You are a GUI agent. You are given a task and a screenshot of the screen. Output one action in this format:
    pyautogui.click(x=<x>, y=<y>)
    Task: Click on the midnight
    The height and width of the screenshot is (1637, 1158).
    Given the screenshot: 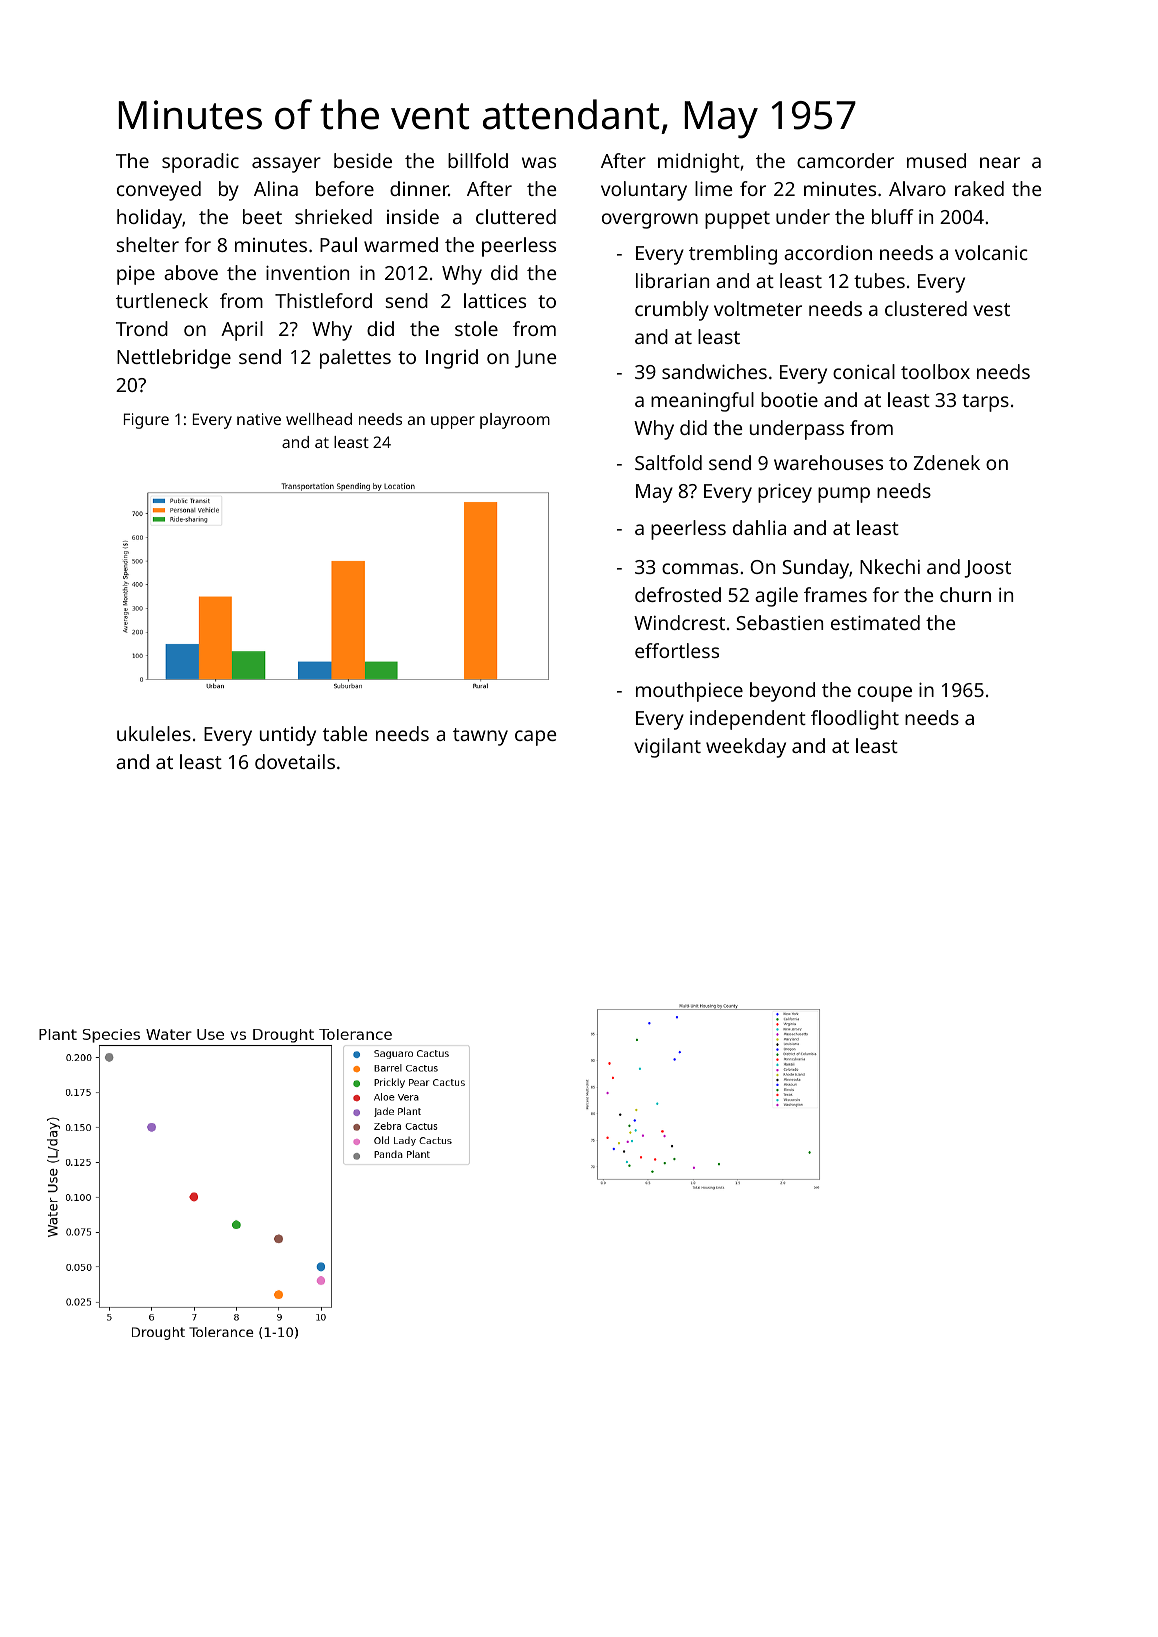 What is the action you would take?
    pyautogui.click(x=699, y=163)
